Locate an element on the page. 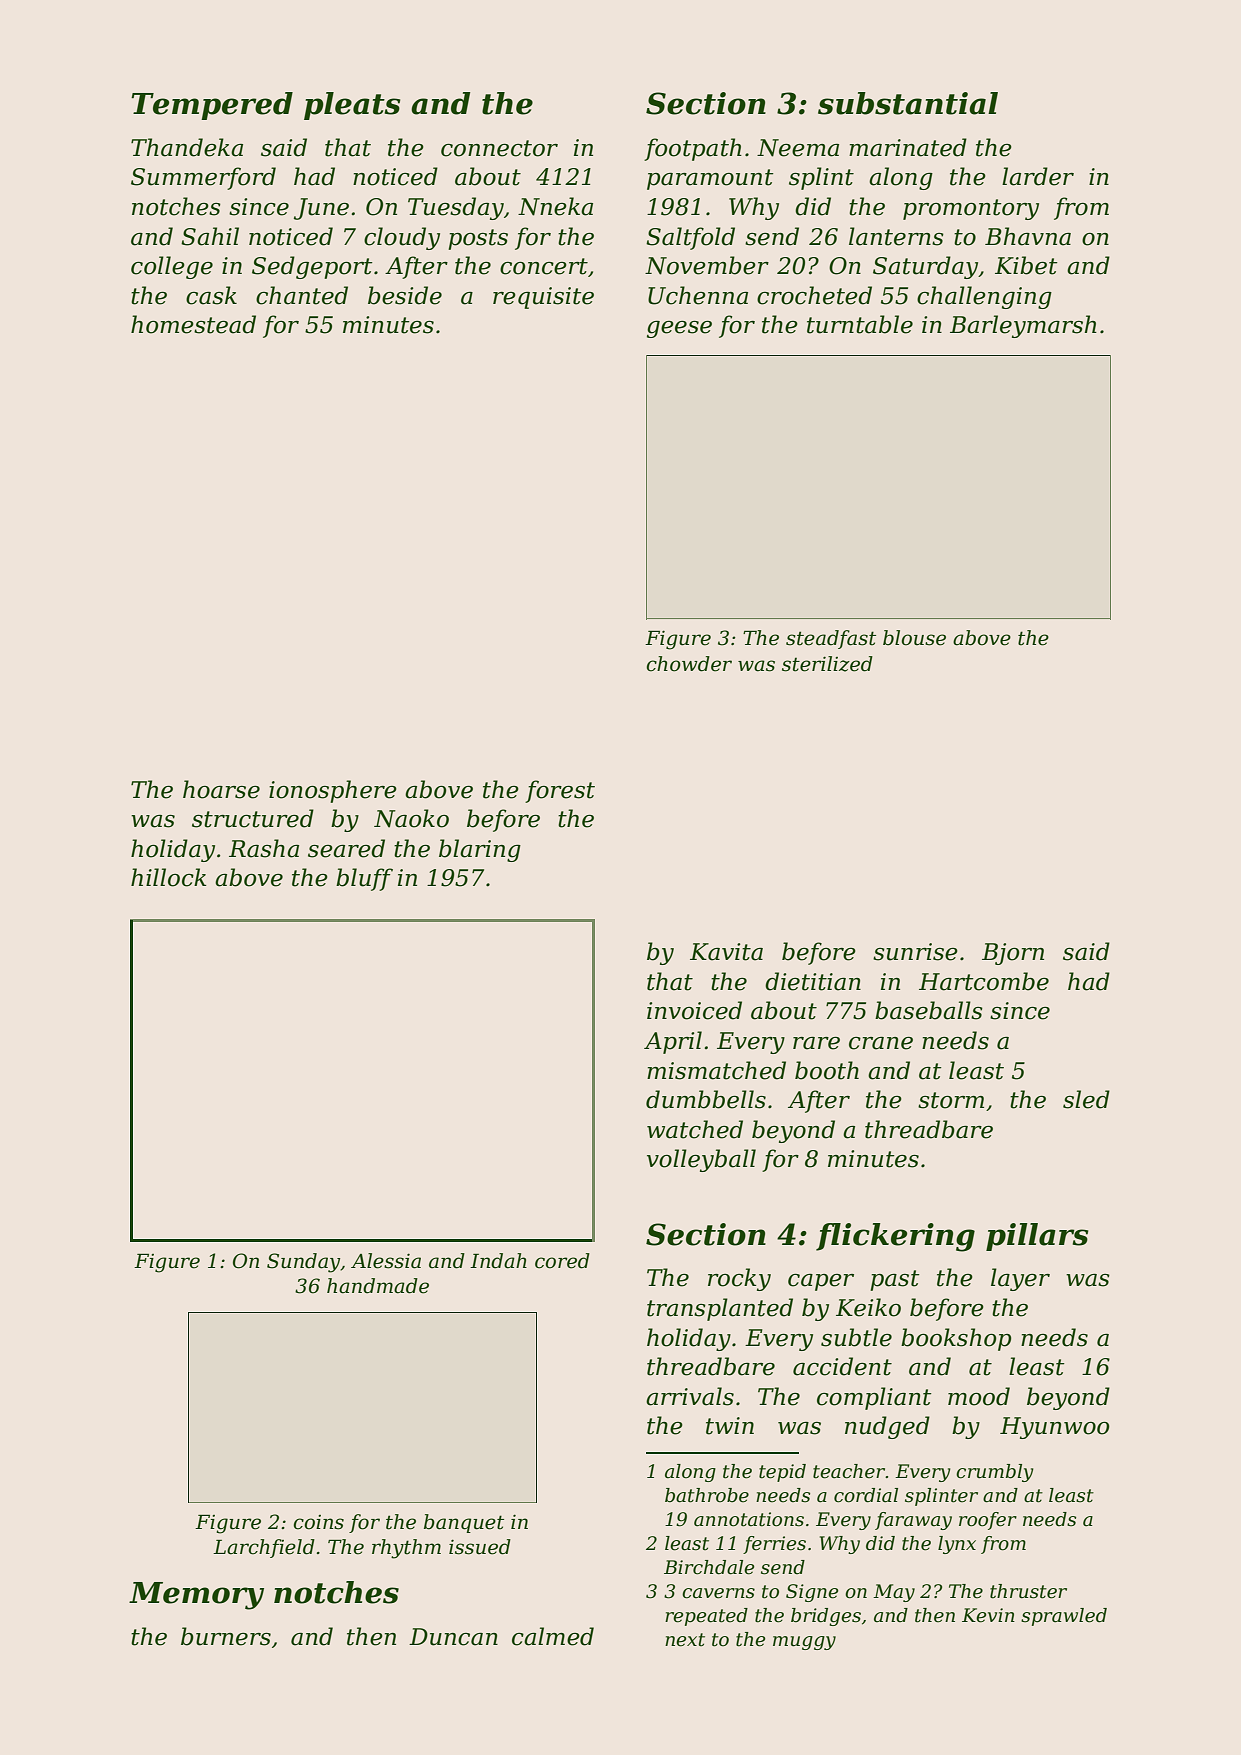 The width and height of the image is (1241, 1755). burners is located at coordinates (226, 1636).
